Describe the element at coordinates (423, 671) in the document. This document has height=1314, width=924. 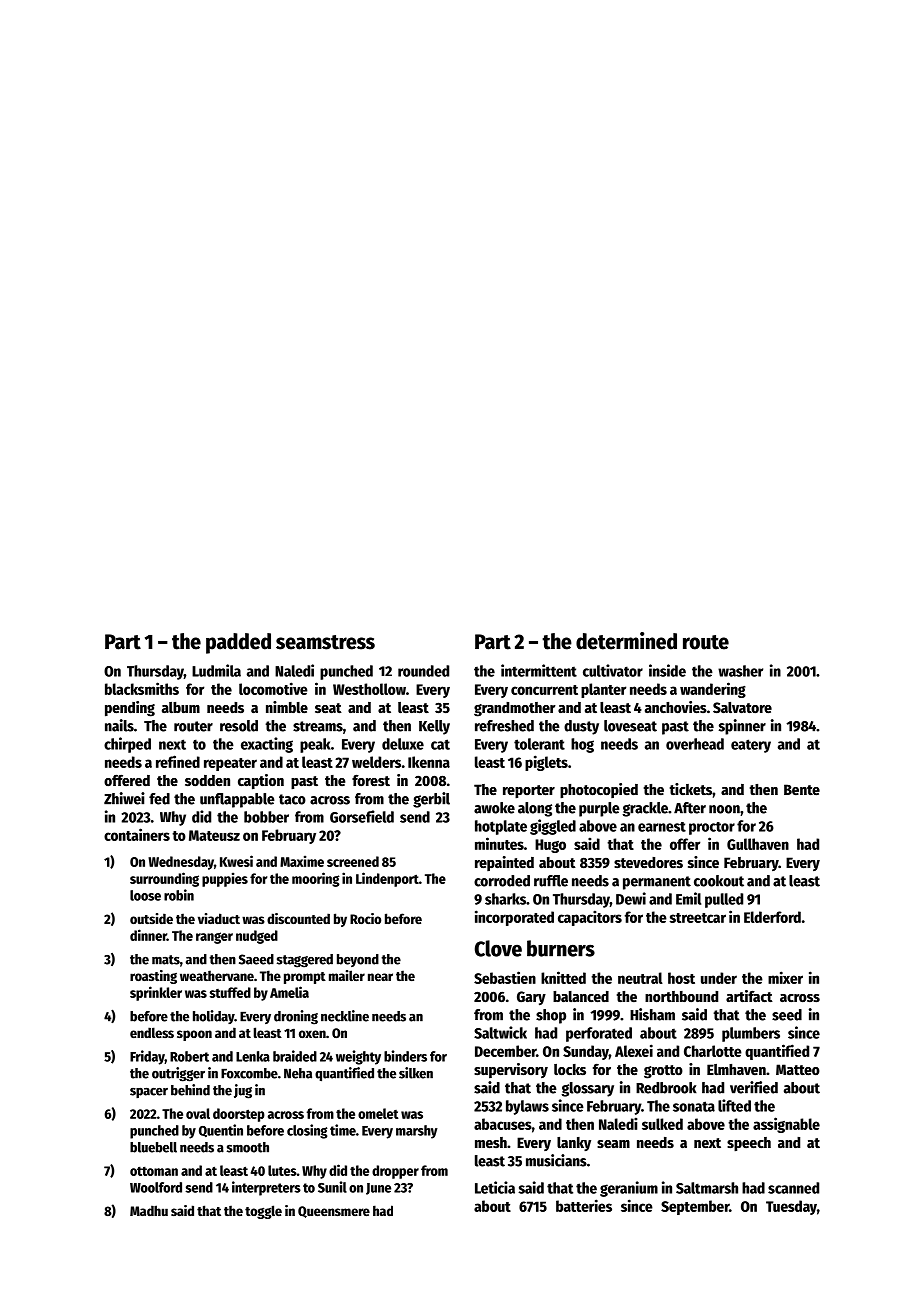
I see `rounded` at that location.
